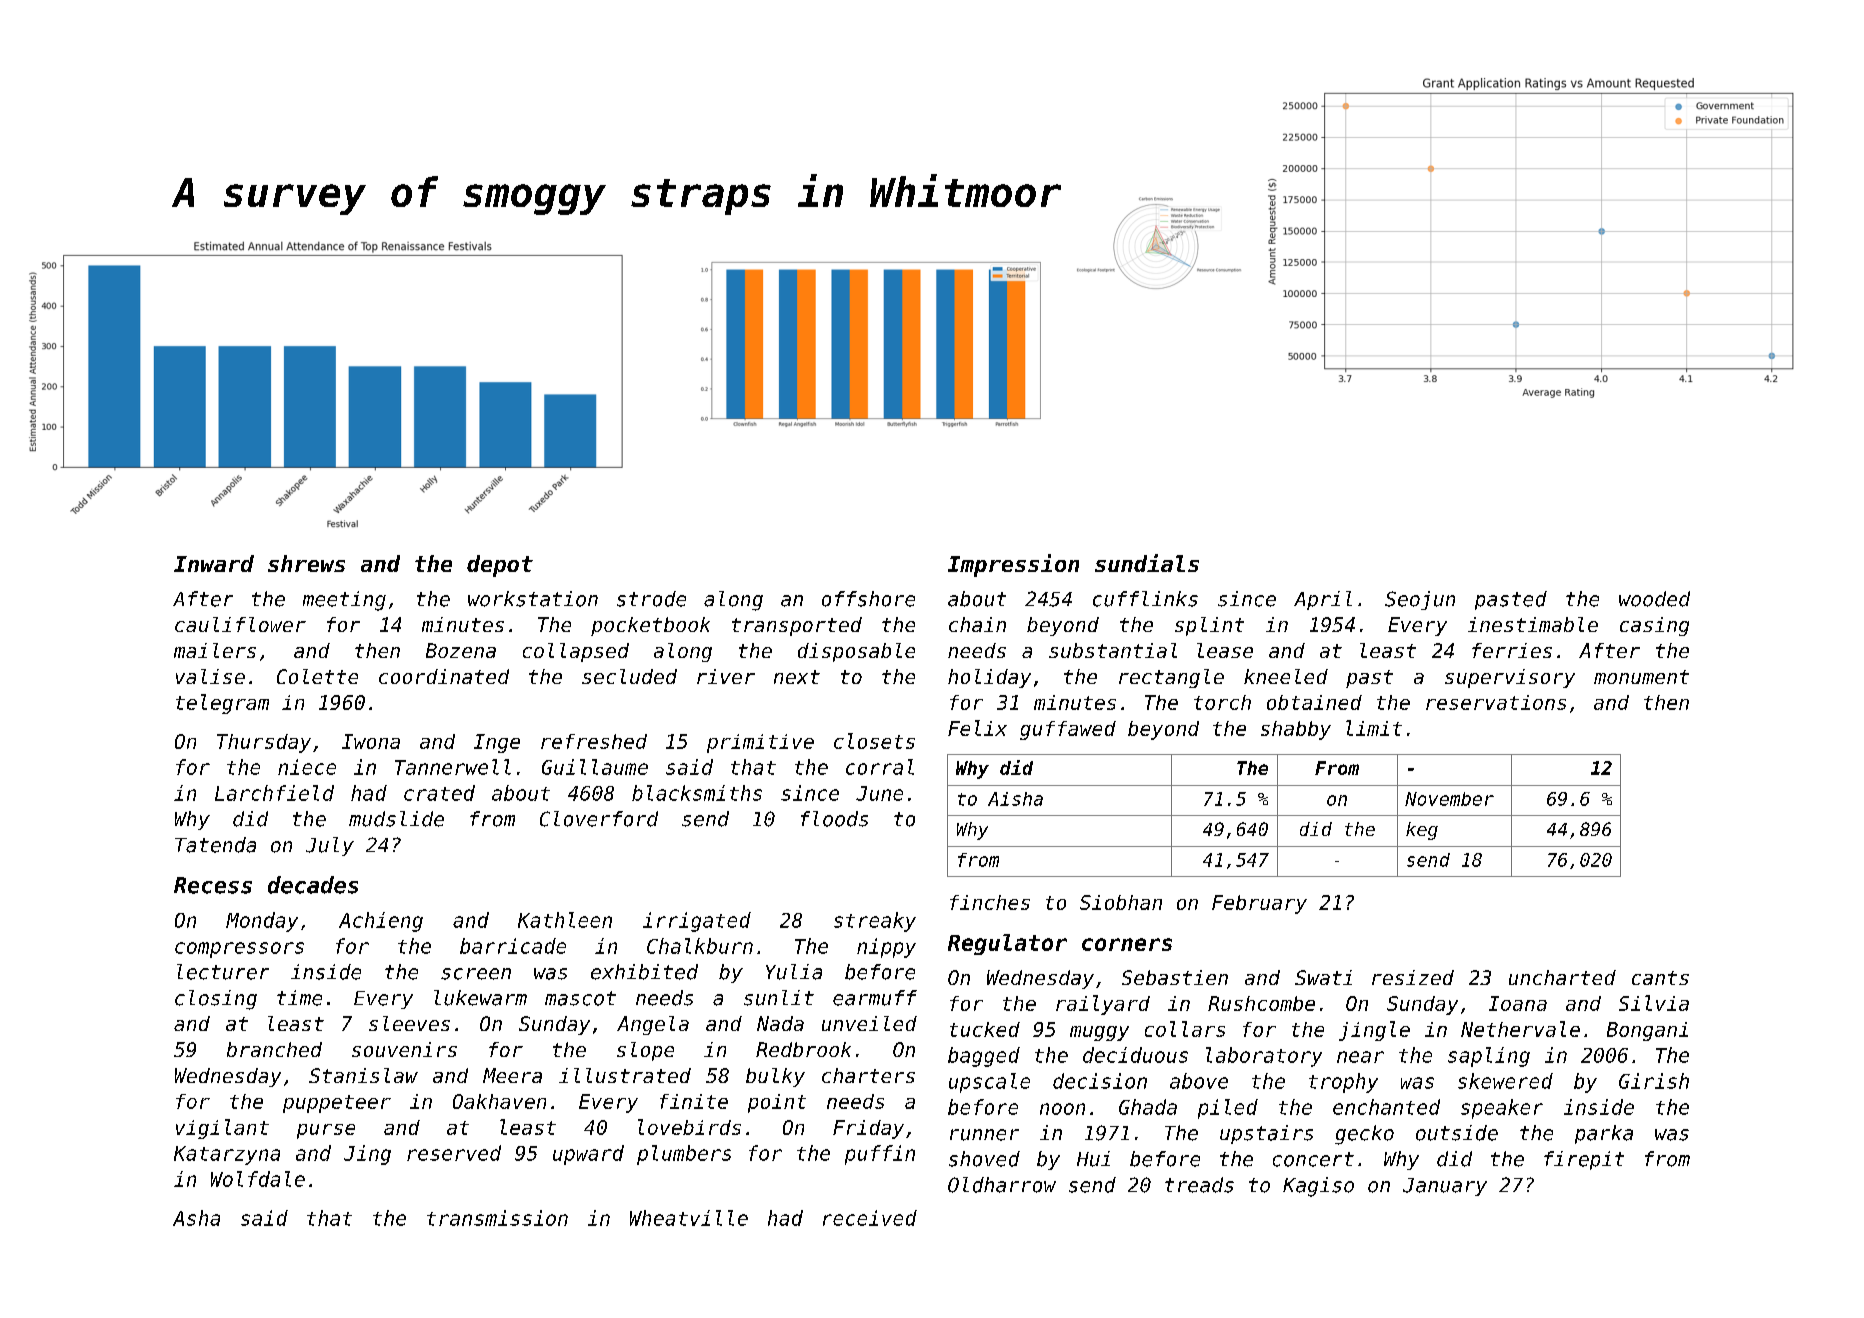 The image size is (1864, 1318). Describe the element at coordinates (689, 1218) in the screenshot. I see `Wheatville` at that location.
